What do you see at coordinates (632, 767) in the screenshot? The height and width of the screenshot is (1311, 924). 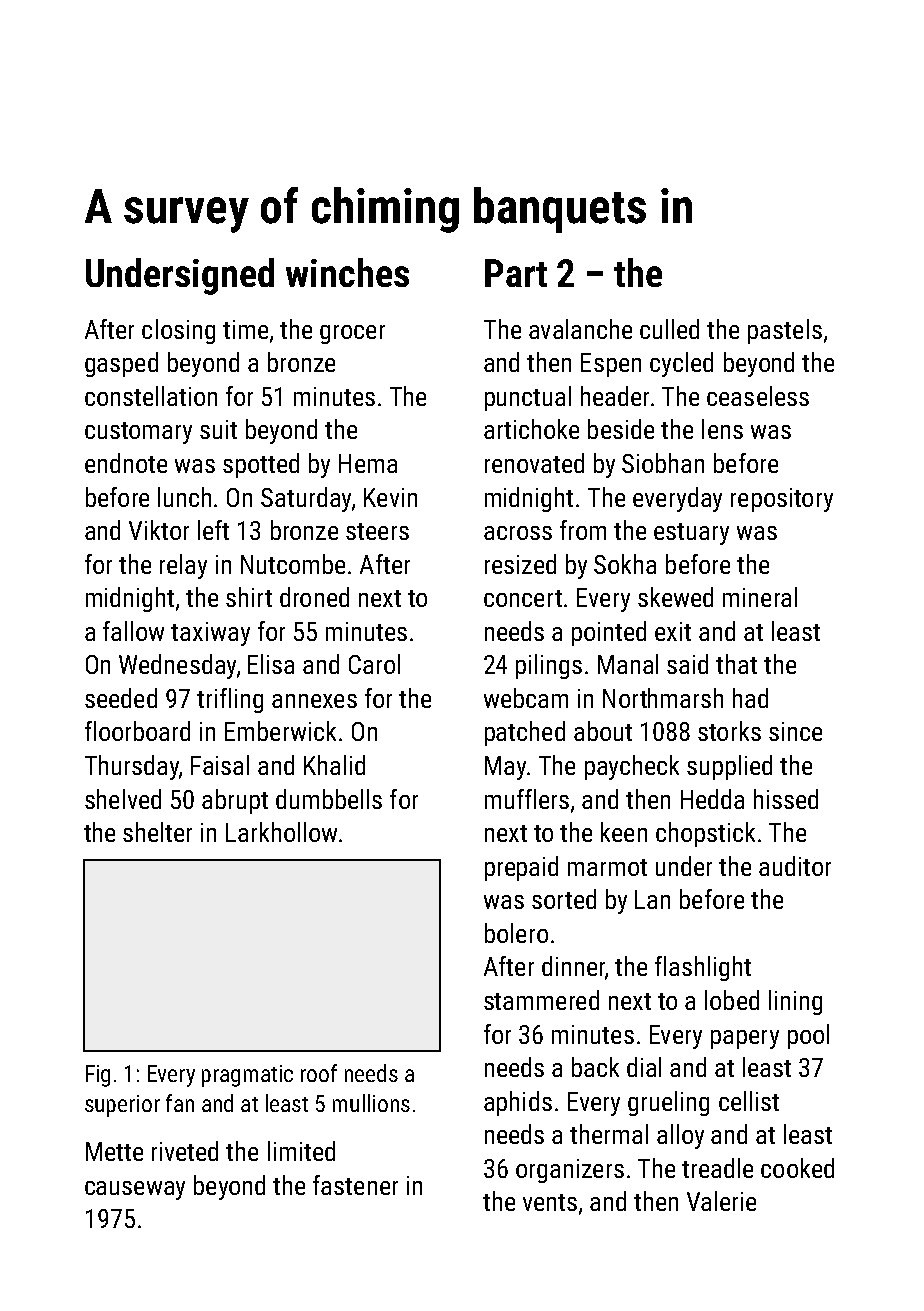 I see `paycheck` at bounding box center [632, 767].
